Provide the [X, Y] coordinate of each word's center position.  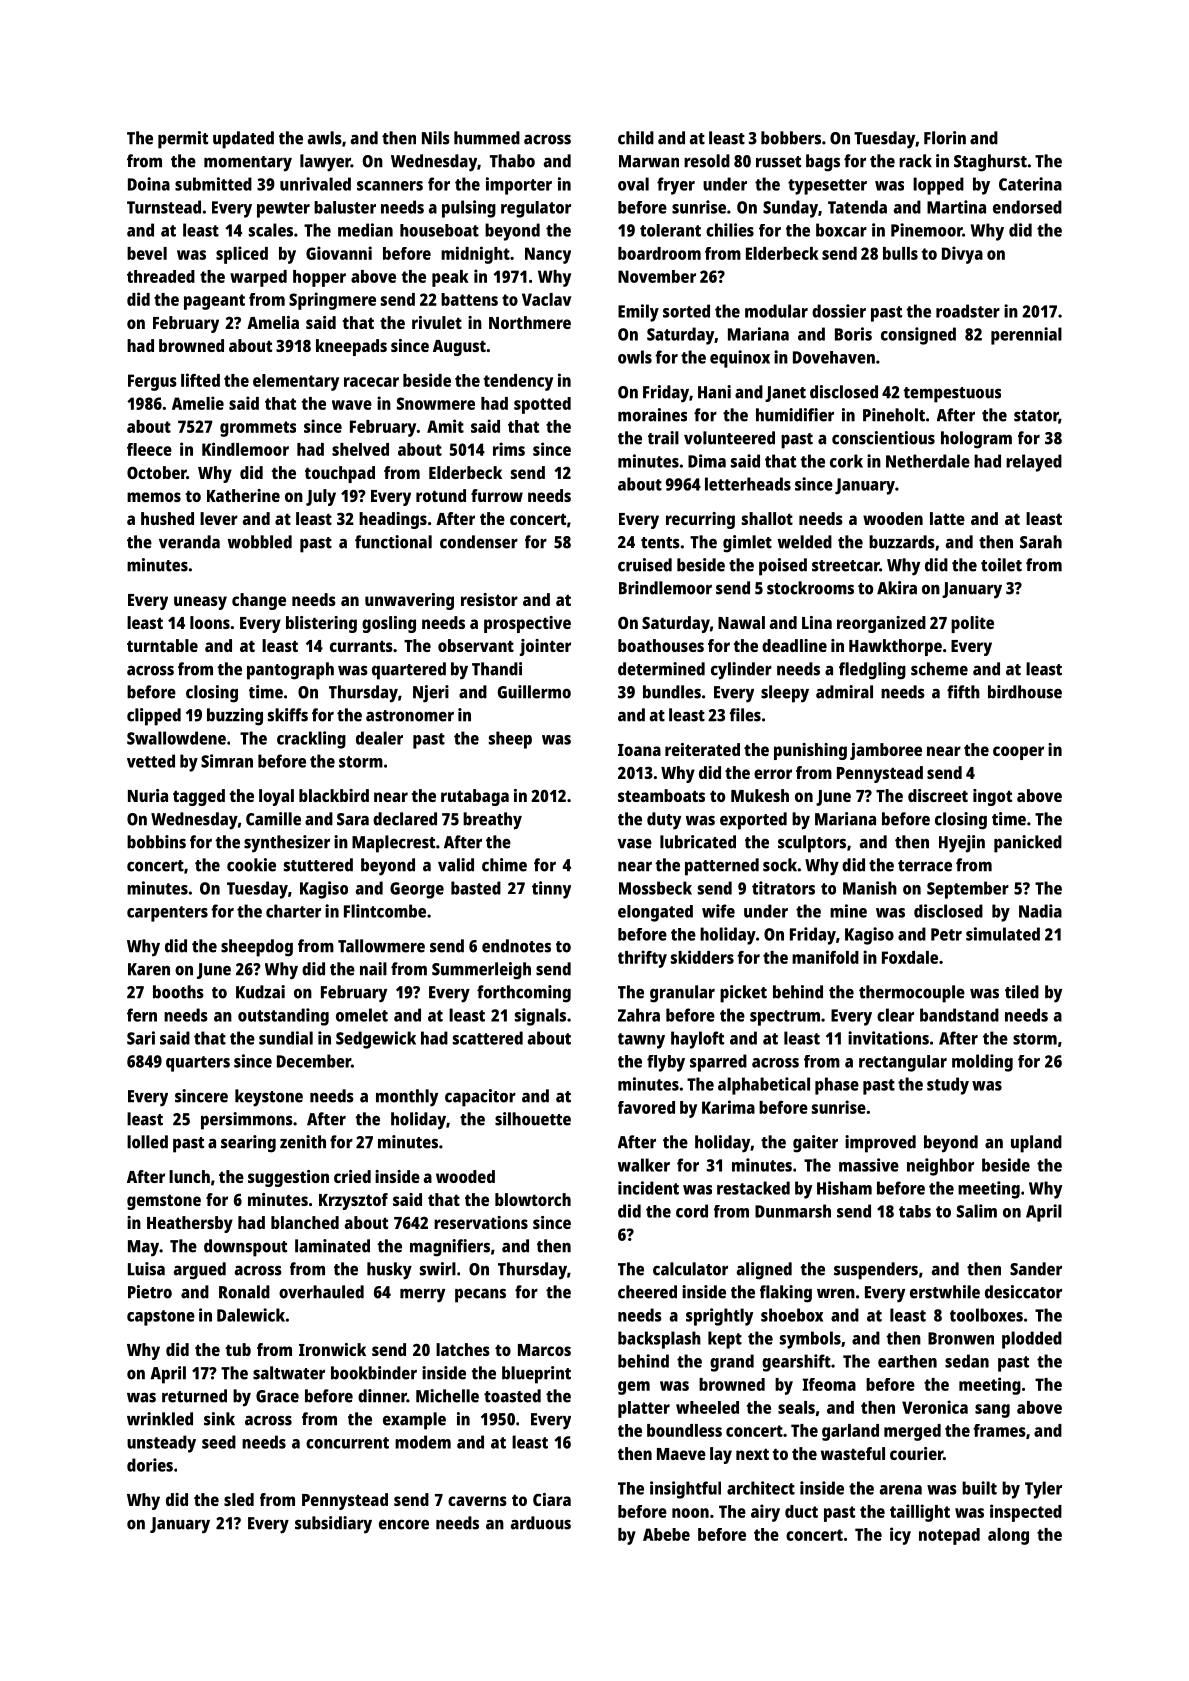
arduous [540, 1523]
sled [239, 1499]
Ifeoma [829, 1384]
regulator [536, 209]
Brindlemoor [665, 588]
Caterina [1030, 184]
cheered [647, 1292]
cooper [1018, 753]
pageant [214, 302]
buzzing [235, 717]
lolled [147, 1142]
